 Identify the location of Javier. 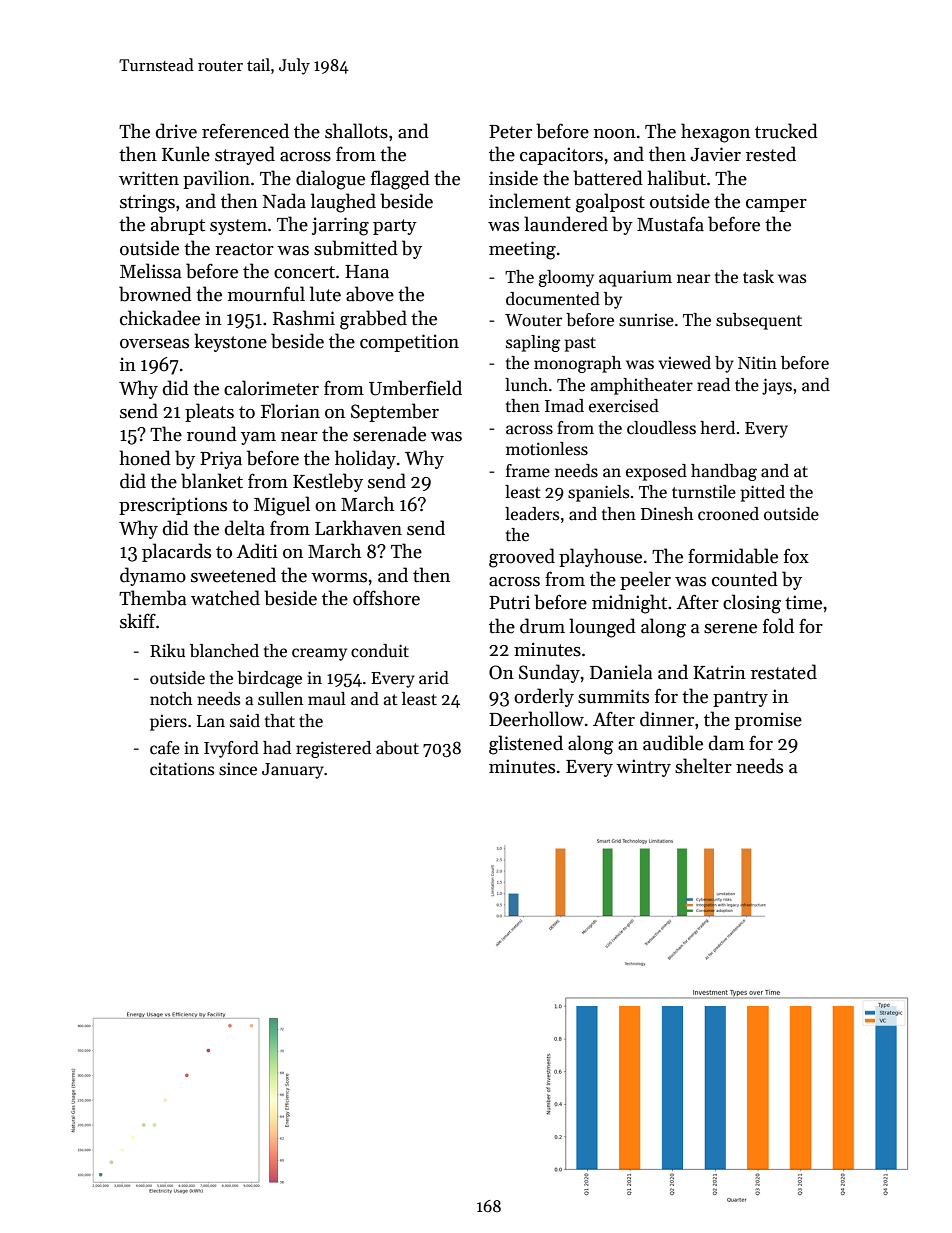
(715, 154).
